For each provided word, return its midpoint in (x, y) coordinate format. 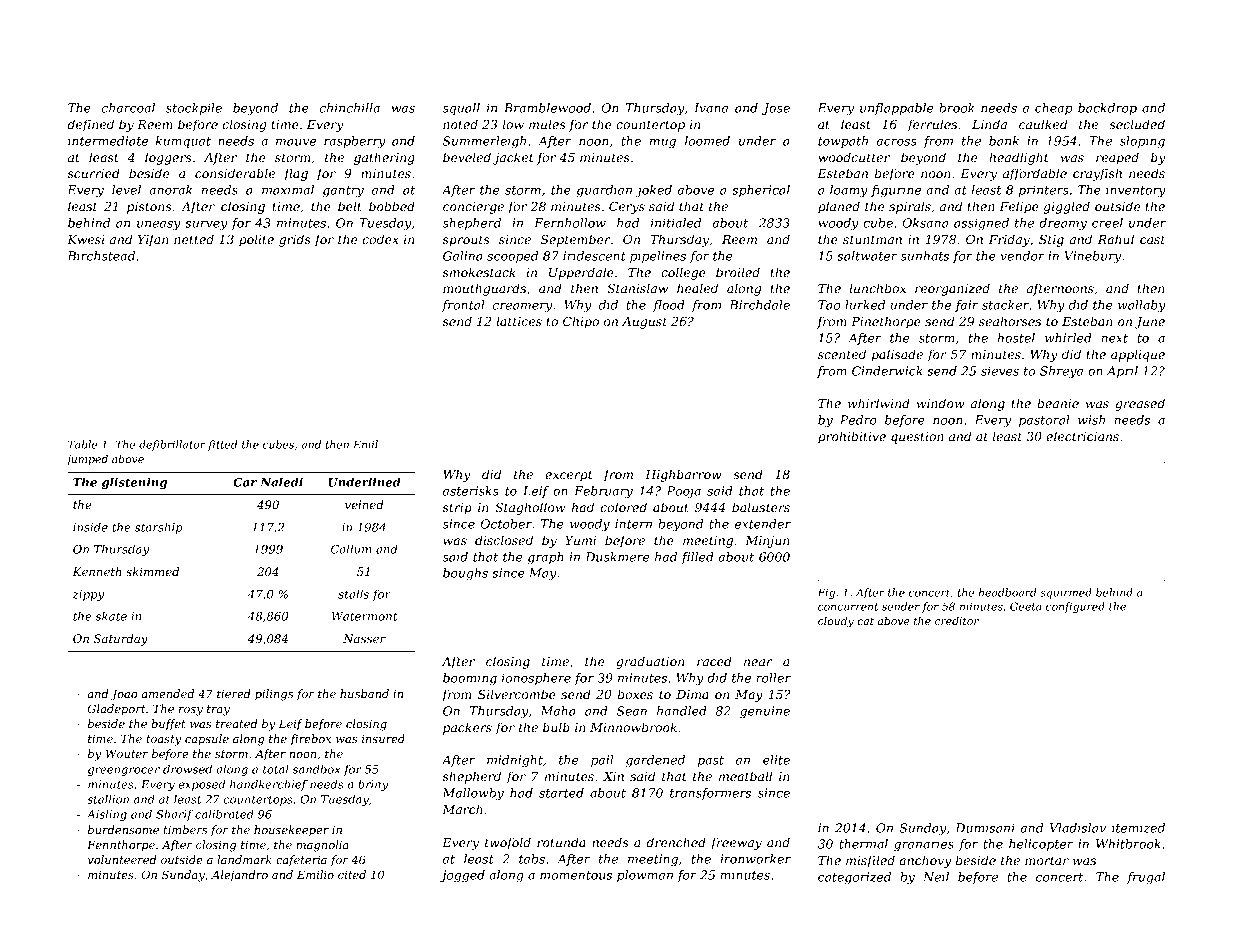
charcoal (128, 108)
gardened (655, 761)
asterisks (471, 491)
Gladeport (116, 709)
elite (776, 760)
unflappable (897, 109)
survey (206, 226)
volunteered (122, 859)
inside (90, 527)
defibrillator (172, 445)
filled (697, 558)
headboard (1008, 592)
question (917, 438)
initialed (676, 223)
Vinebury (1092, 257)
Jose (776, 109)
